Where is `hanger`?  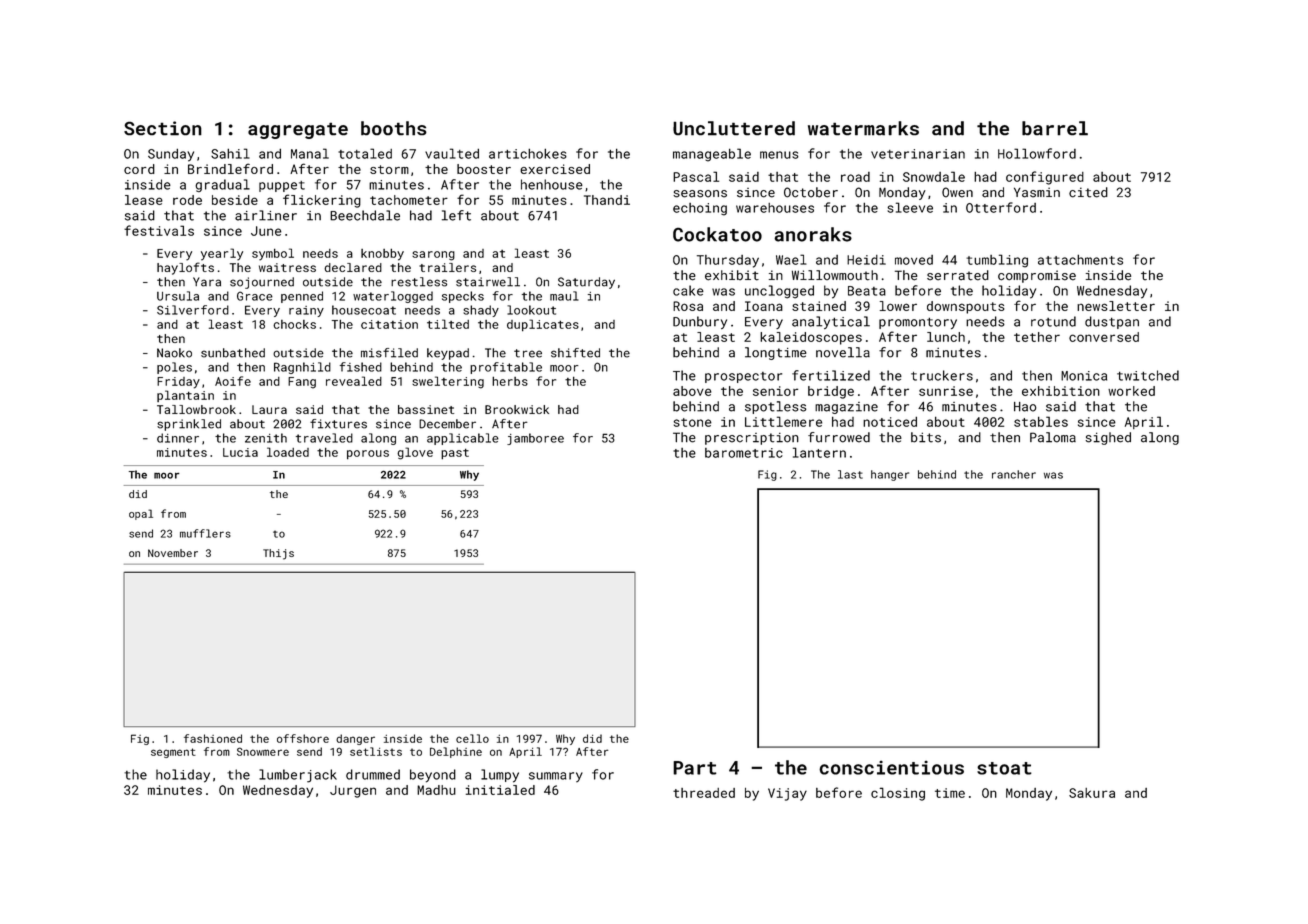
hanger is located at coordinates (890, 475).
